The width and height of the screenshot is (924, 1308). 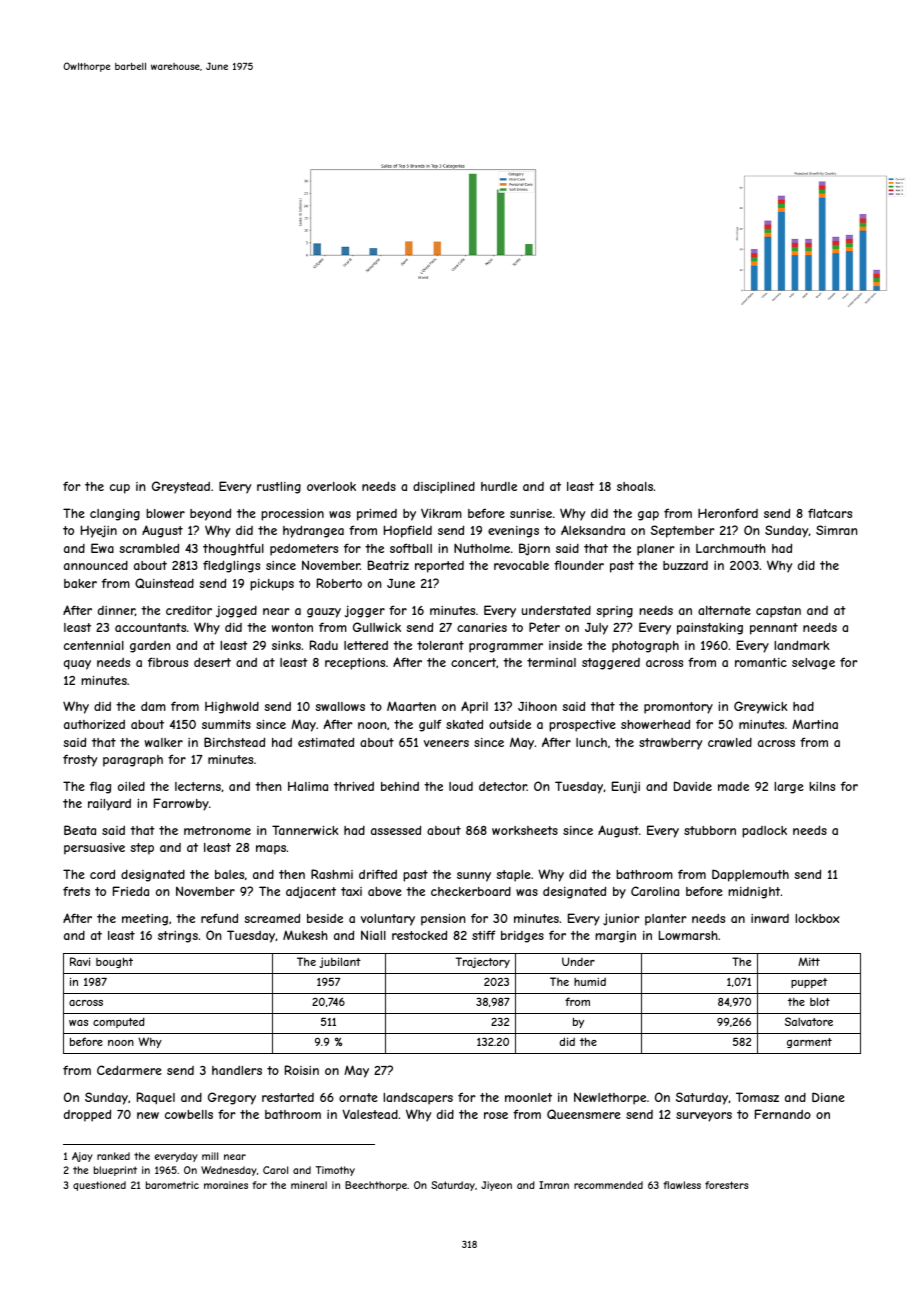 What do you see at coordinates (279, 488) in the screenshot?
I see `rustling` at bounding box center [279, 488].
